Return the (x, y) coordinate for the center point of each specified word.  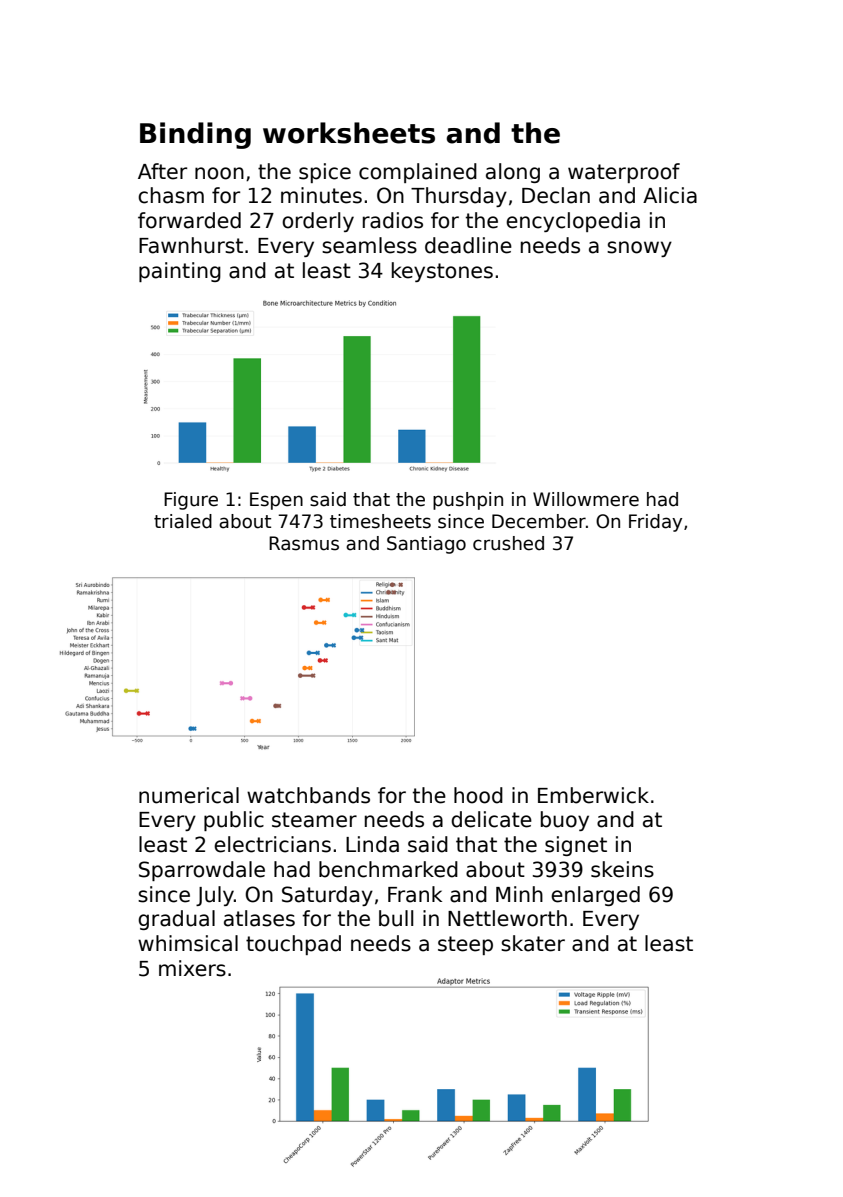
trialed (183, 521)
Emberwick (593, 795)
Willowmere (586, 499)
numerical (189, 795)
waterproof (624, 173)
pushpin (468, 501)
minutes (321, 195)
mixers (192, 968)
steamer (314, 820)
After (162, 171)
